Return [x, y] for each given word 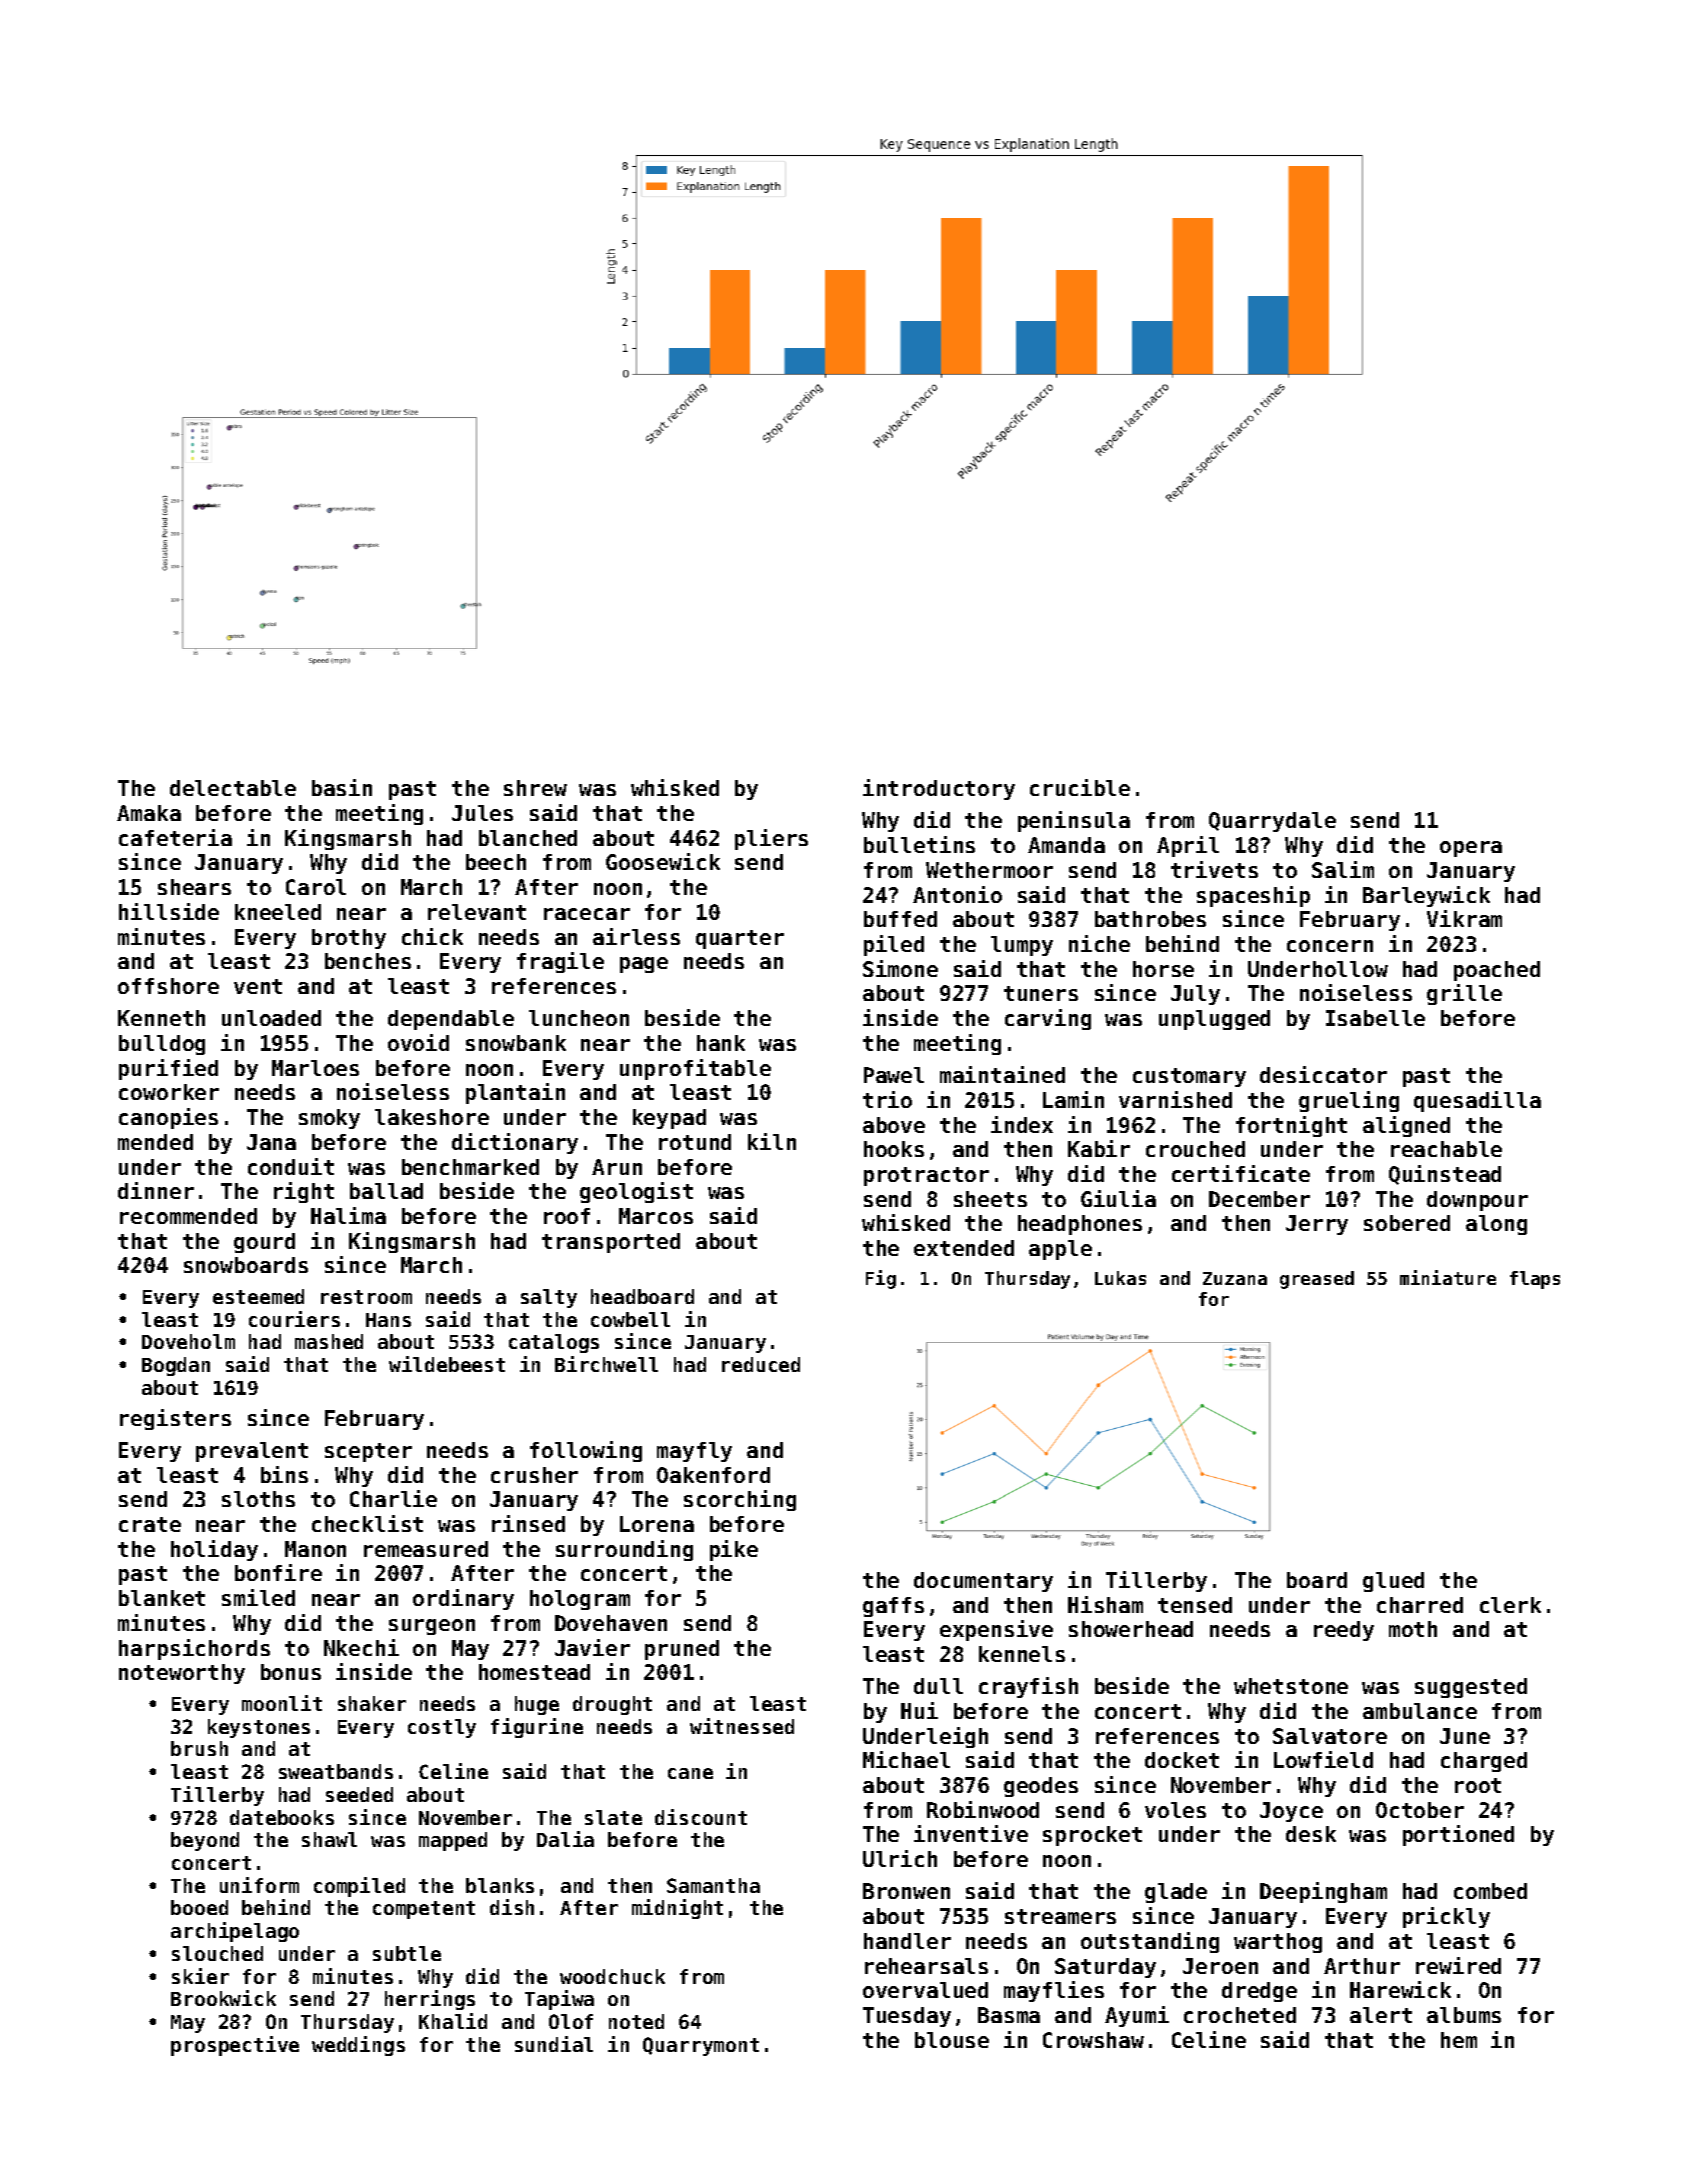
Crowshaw [1093, 2040]
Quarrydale [1272, 822]
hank [721, 1043]
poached [1497, 971]
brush [199, 1748]
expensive [996, 1630]
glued [1393, 1582]
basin [342, 787]
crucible [1080, 787]
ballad [386, 1191]
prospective [235, 2046]
